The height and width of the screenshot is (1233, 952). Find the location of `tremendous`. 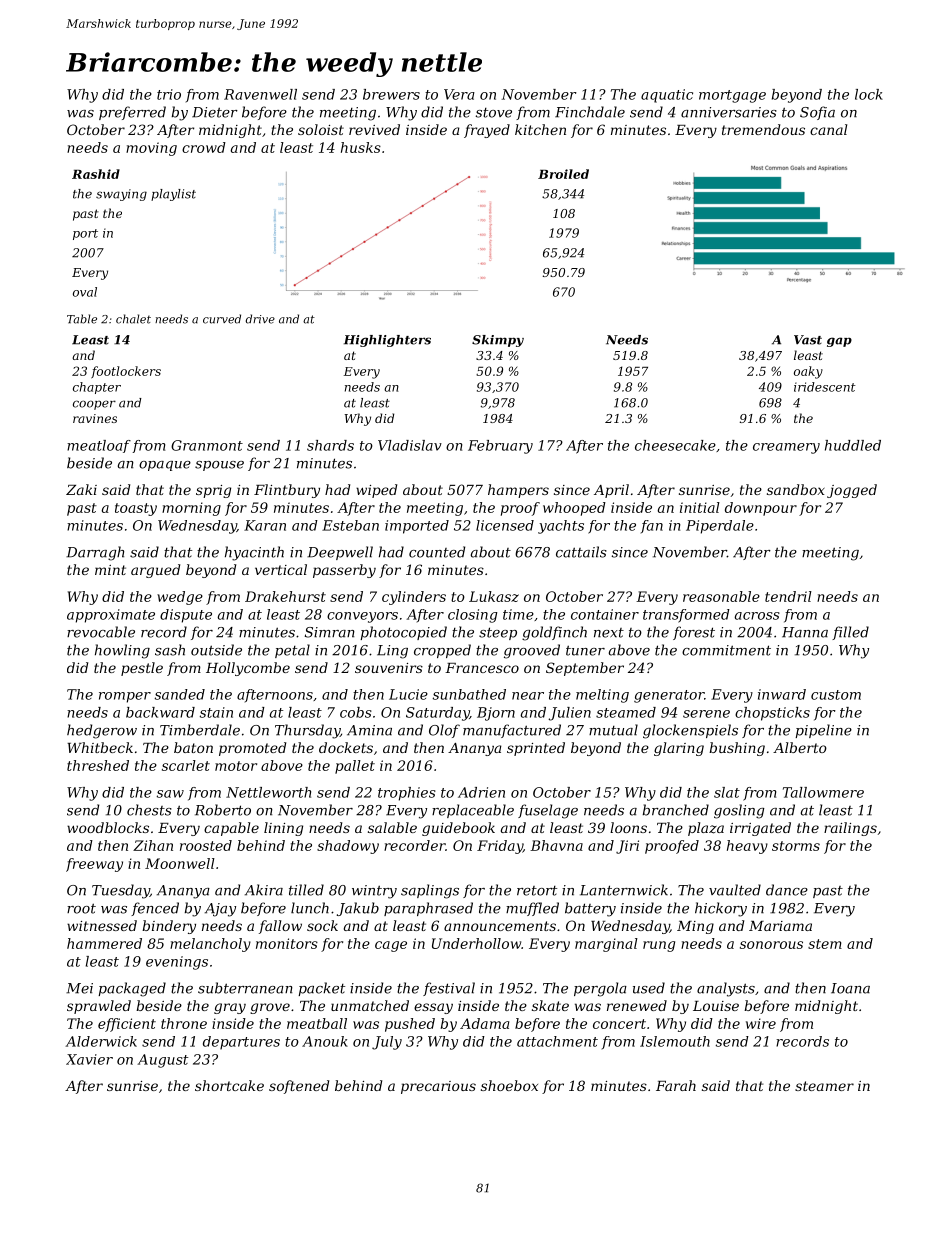

tremendous is located at coordinates (763, 129).
